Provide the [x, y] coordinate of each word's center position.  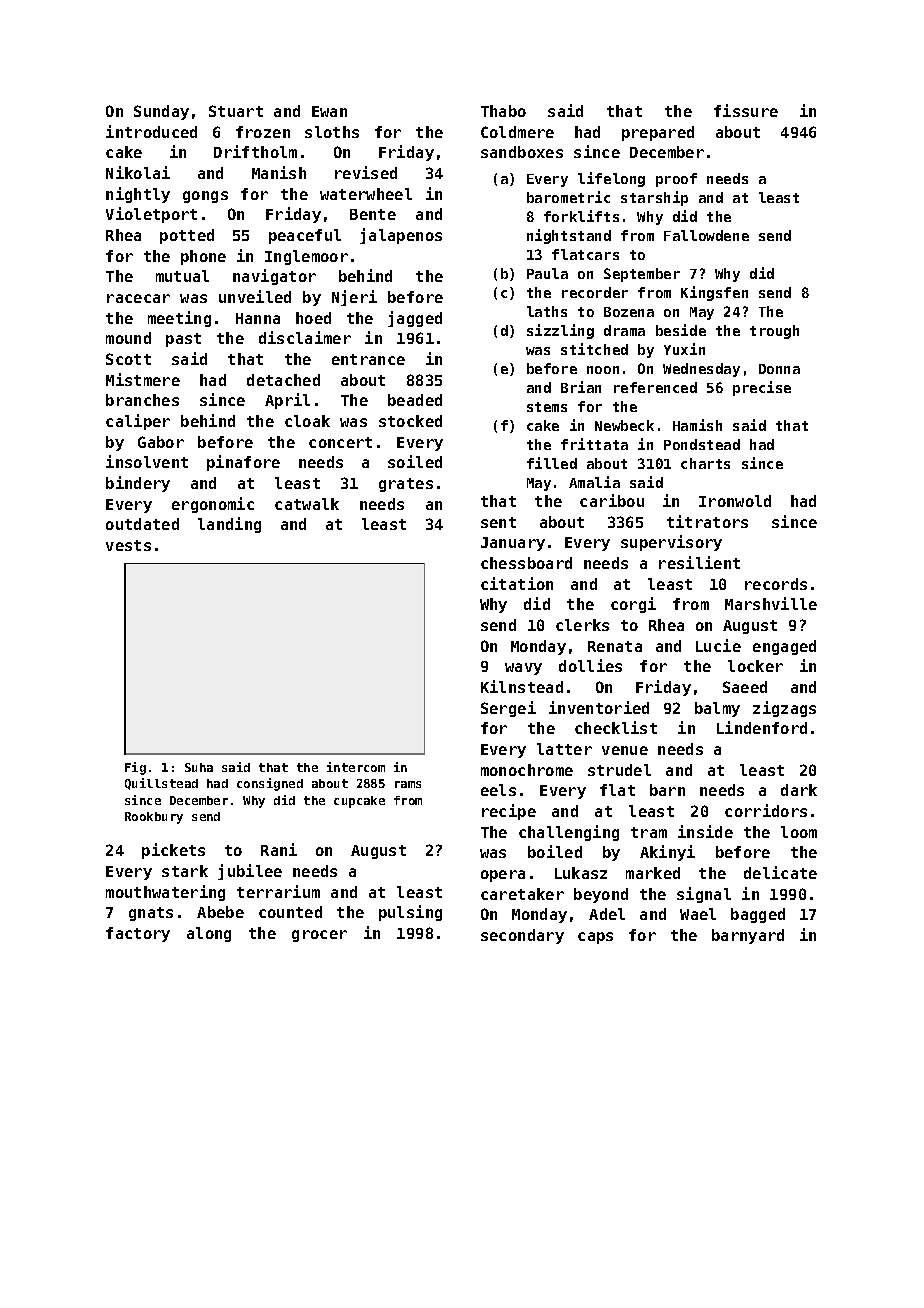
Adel [607, 914]
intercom [356, 767]
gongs [205, 197]
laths [547, 311]
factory [138, 934]
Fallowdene [706, 235]
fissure [746, 110]
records [776, 584]
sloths [332, 132]
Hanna [258, 318]
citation [517, 583]
